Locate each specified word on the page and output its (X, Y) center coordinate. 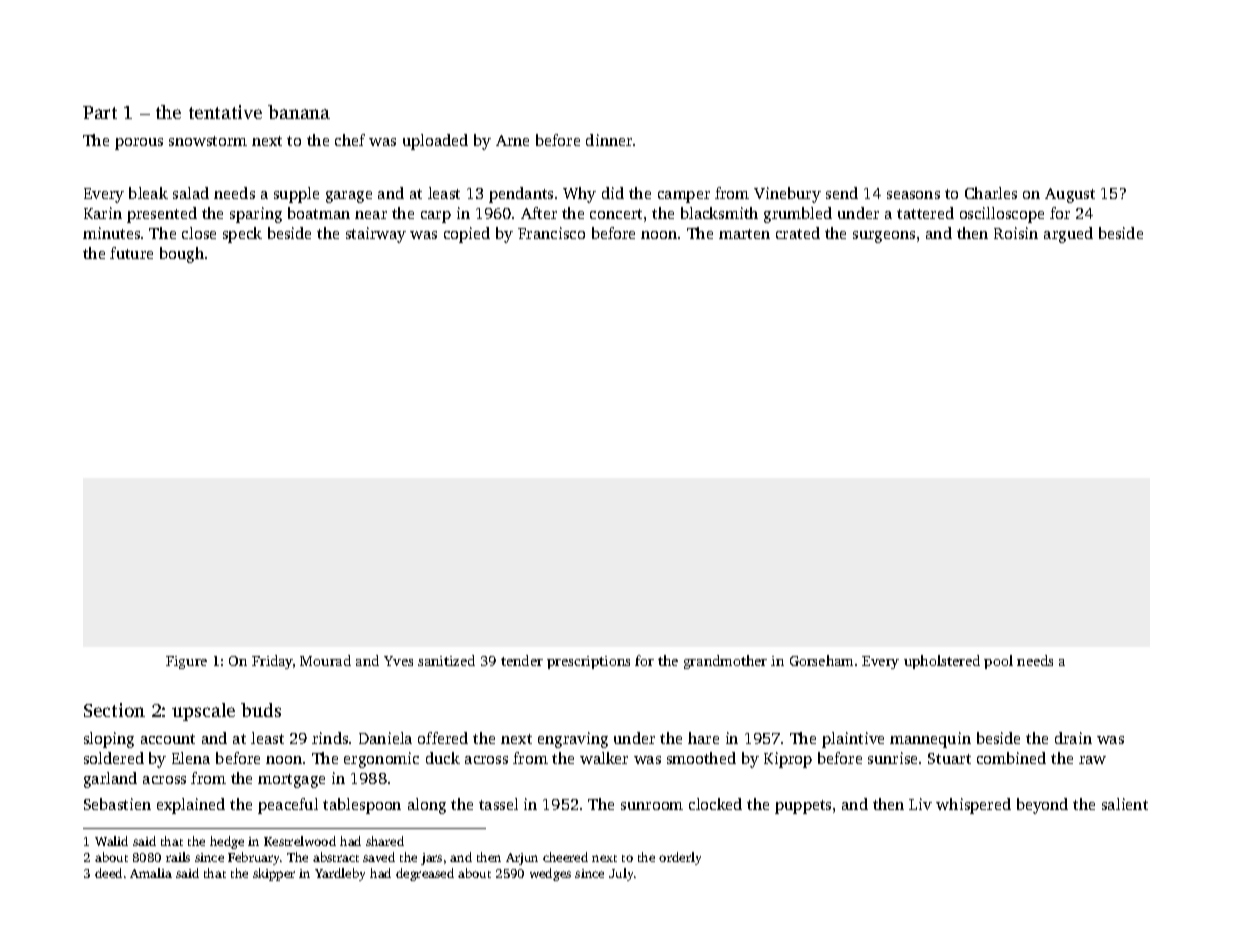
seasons (913, 195)
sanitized (446, 660)
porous (139, 144)
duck (443, 758)
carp (436, 217)
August (1070, 195)
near (371, 215)
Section (114, 710)
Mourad (325, 660)
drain (1073, 738)
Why (579, 195)
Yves (398, 661)
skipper (274, 874)
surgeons (884, 237)
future (131, 253)
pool (998, 662)
